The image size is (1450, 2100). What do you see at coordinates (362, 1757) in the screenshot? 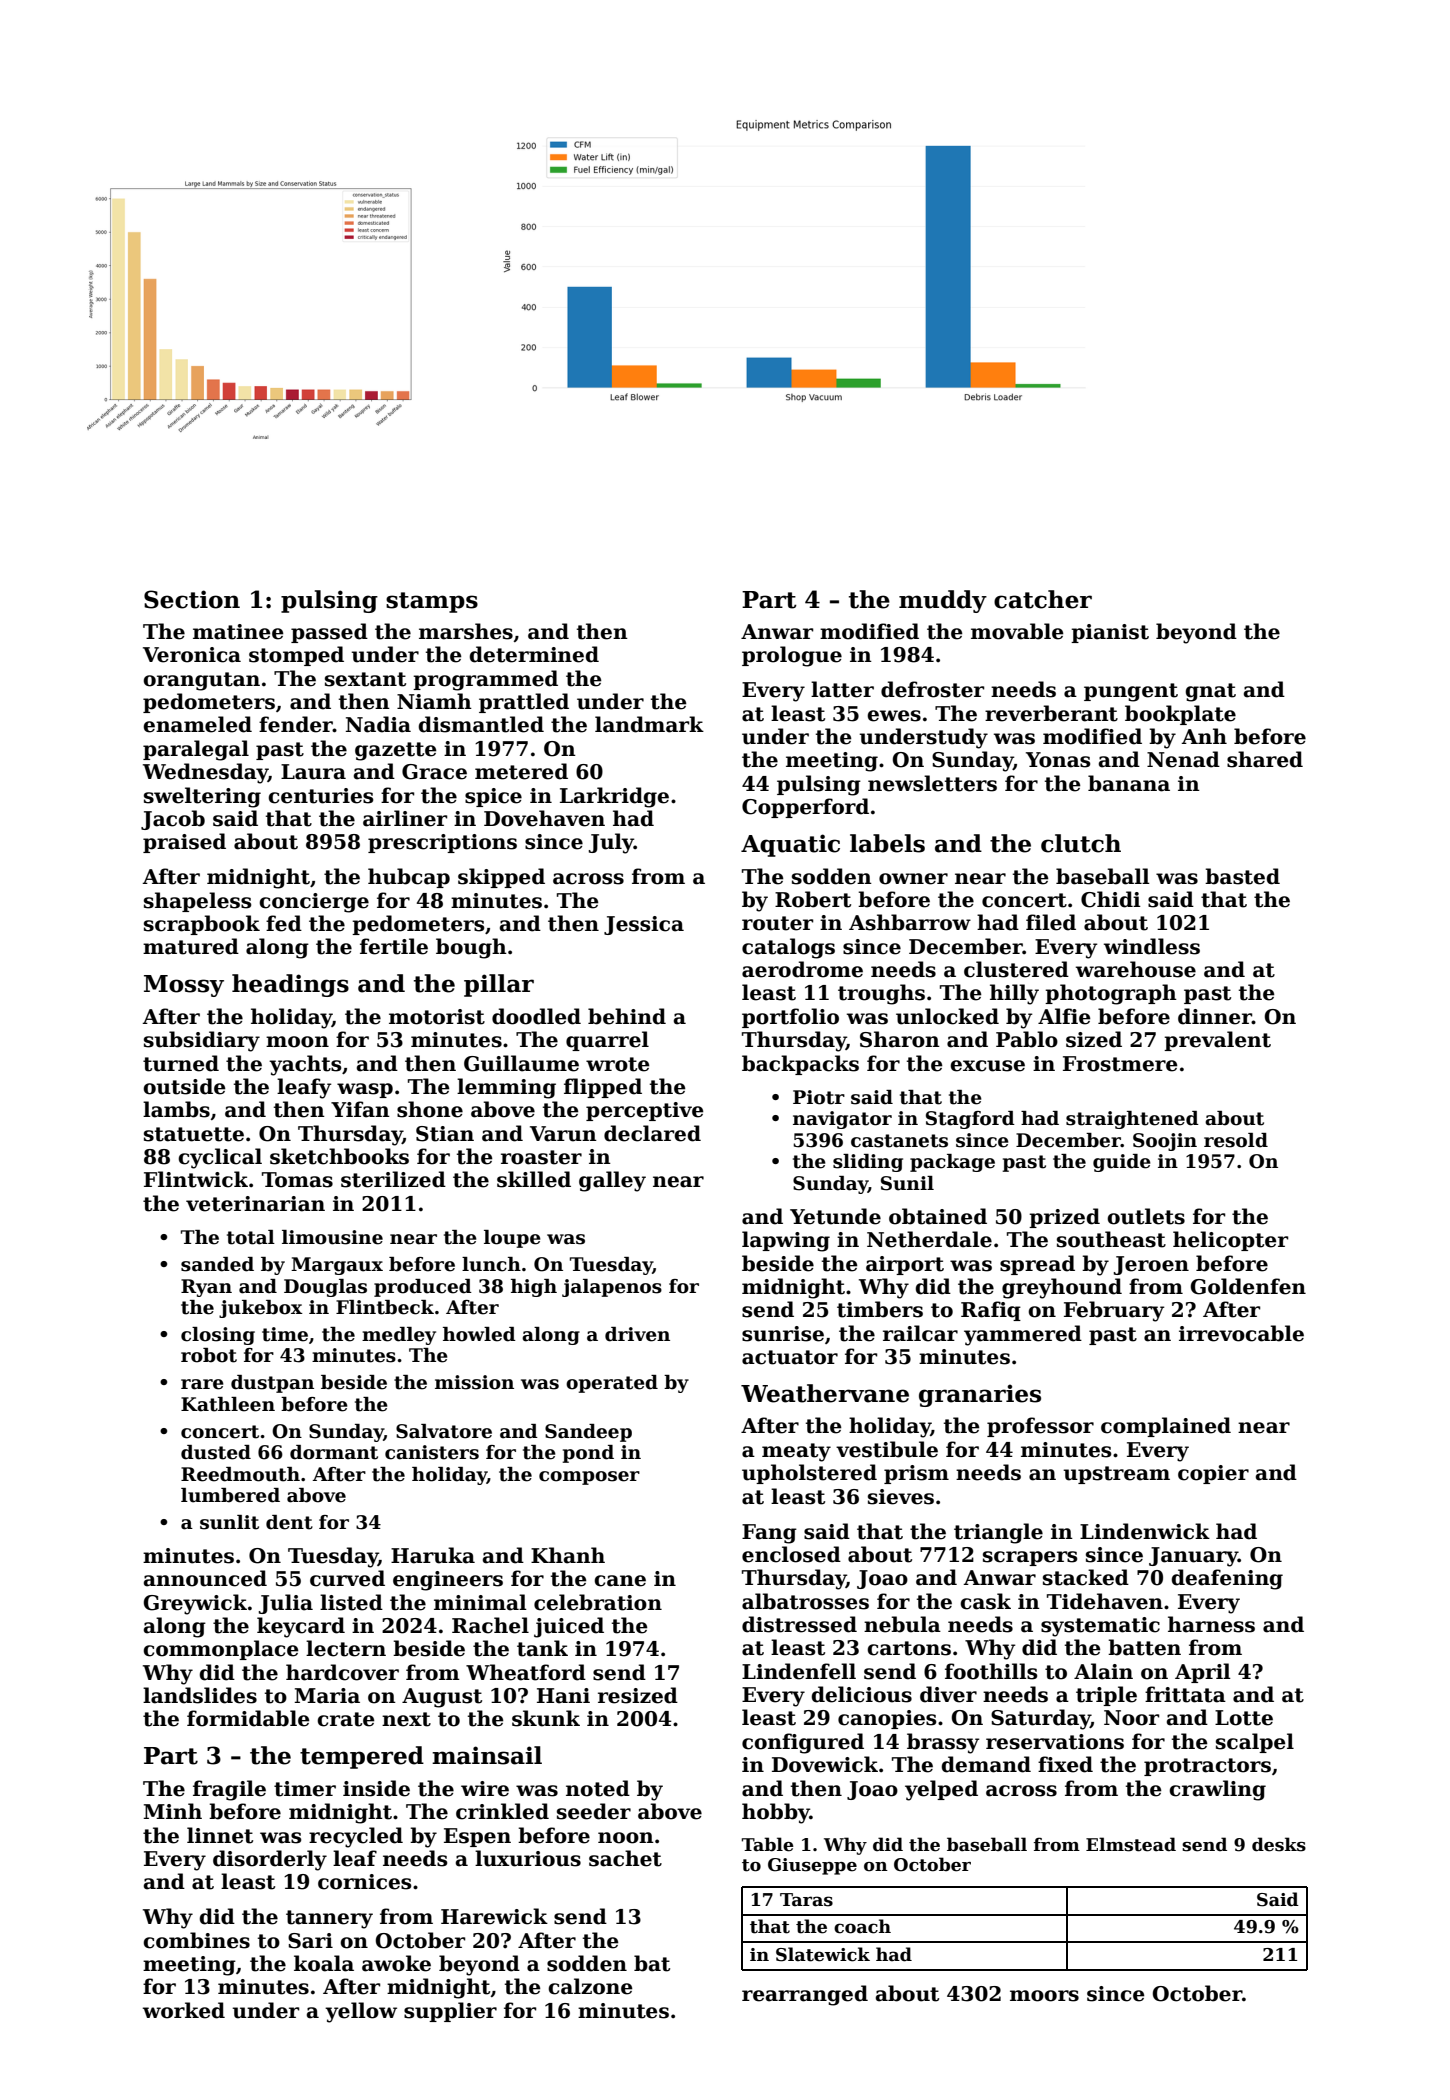
I see `tempered` at bounding box center [362, 1757].
